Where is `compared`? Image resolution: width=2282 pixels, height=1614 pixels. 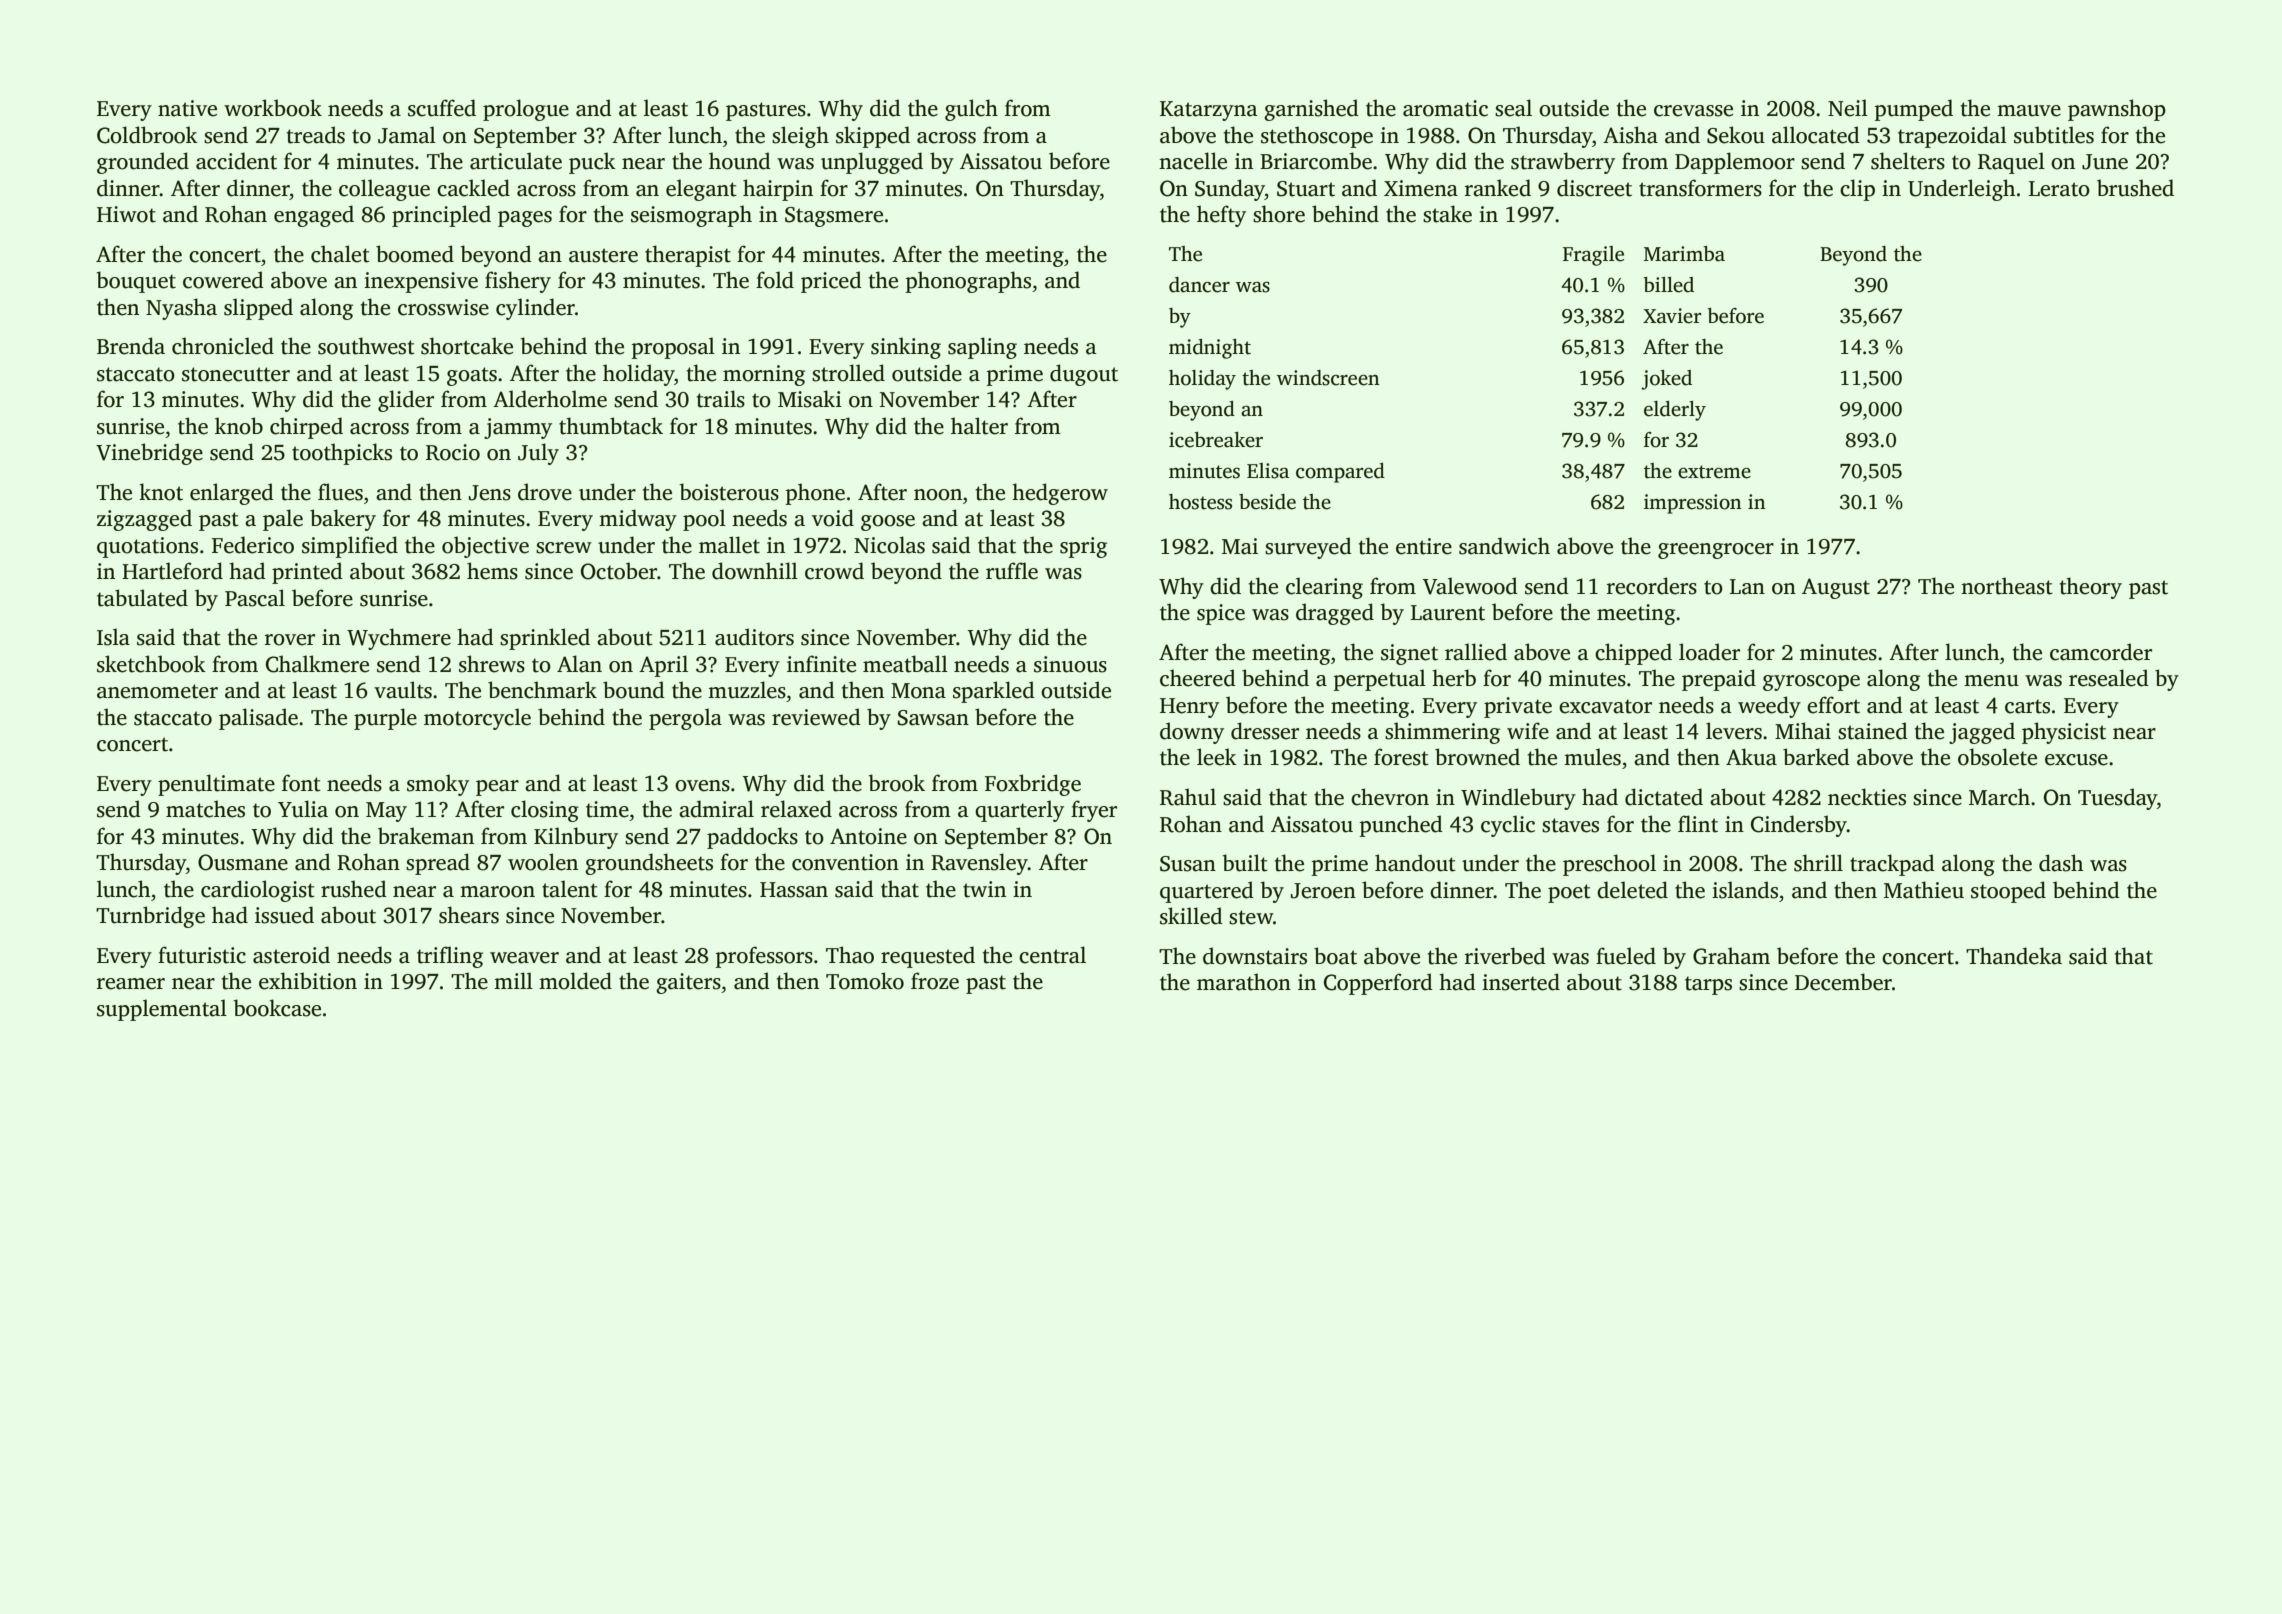 compared is located at coordinates (1340, 473).
